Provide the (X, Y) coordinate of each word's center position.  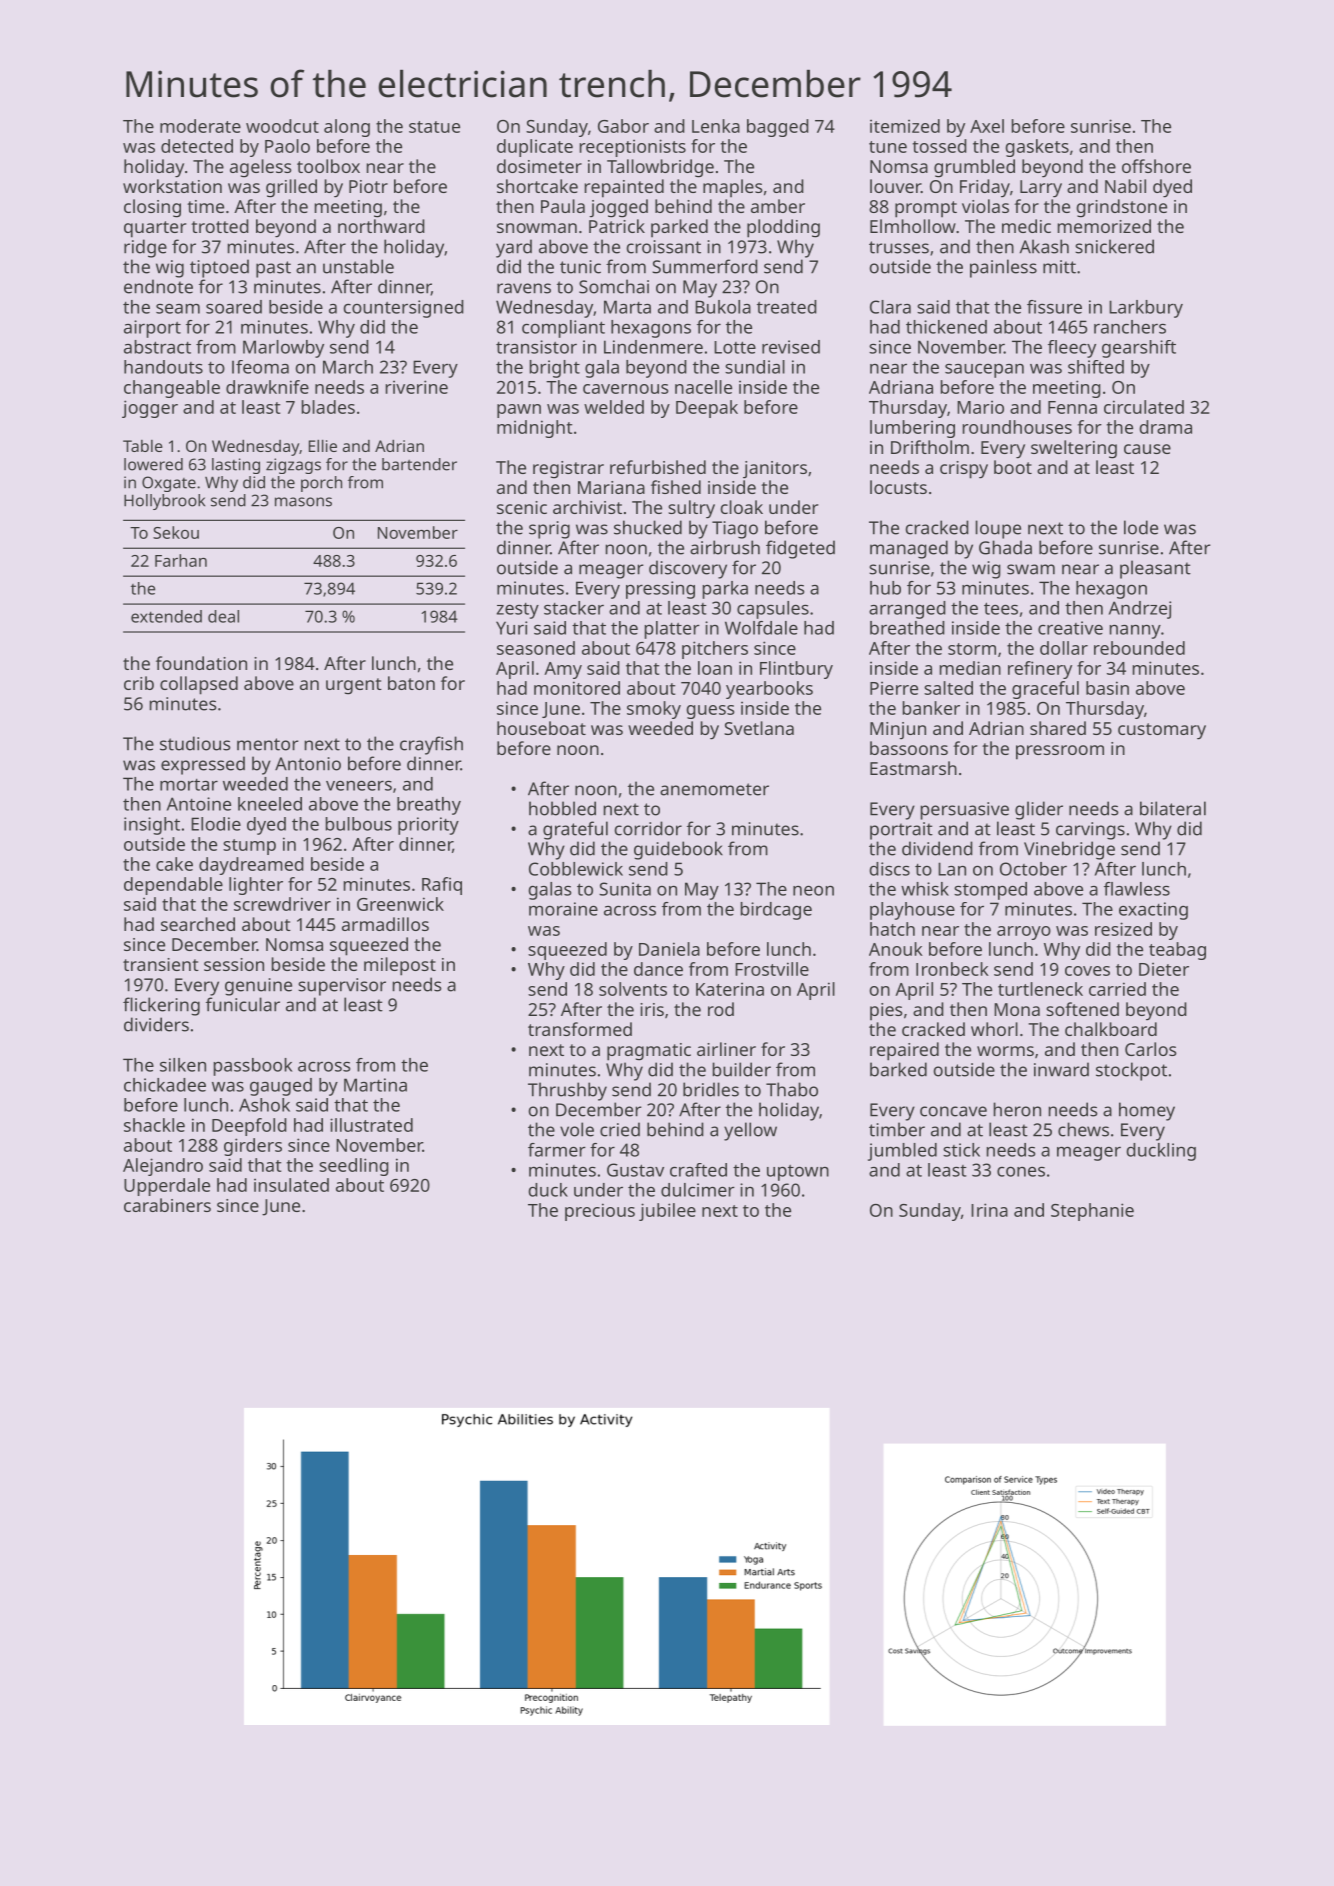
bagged (778, 128)
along (347, 128)
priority (428, 826)
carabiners (167, 1205)
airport (152, 329)
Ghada (1005, 547)
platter (672, 630)
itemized (905, 126)
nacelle (703, 387)
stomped (990, 891)
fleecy (1072, 349)
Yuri (511, 628)
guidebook (678, 850)
